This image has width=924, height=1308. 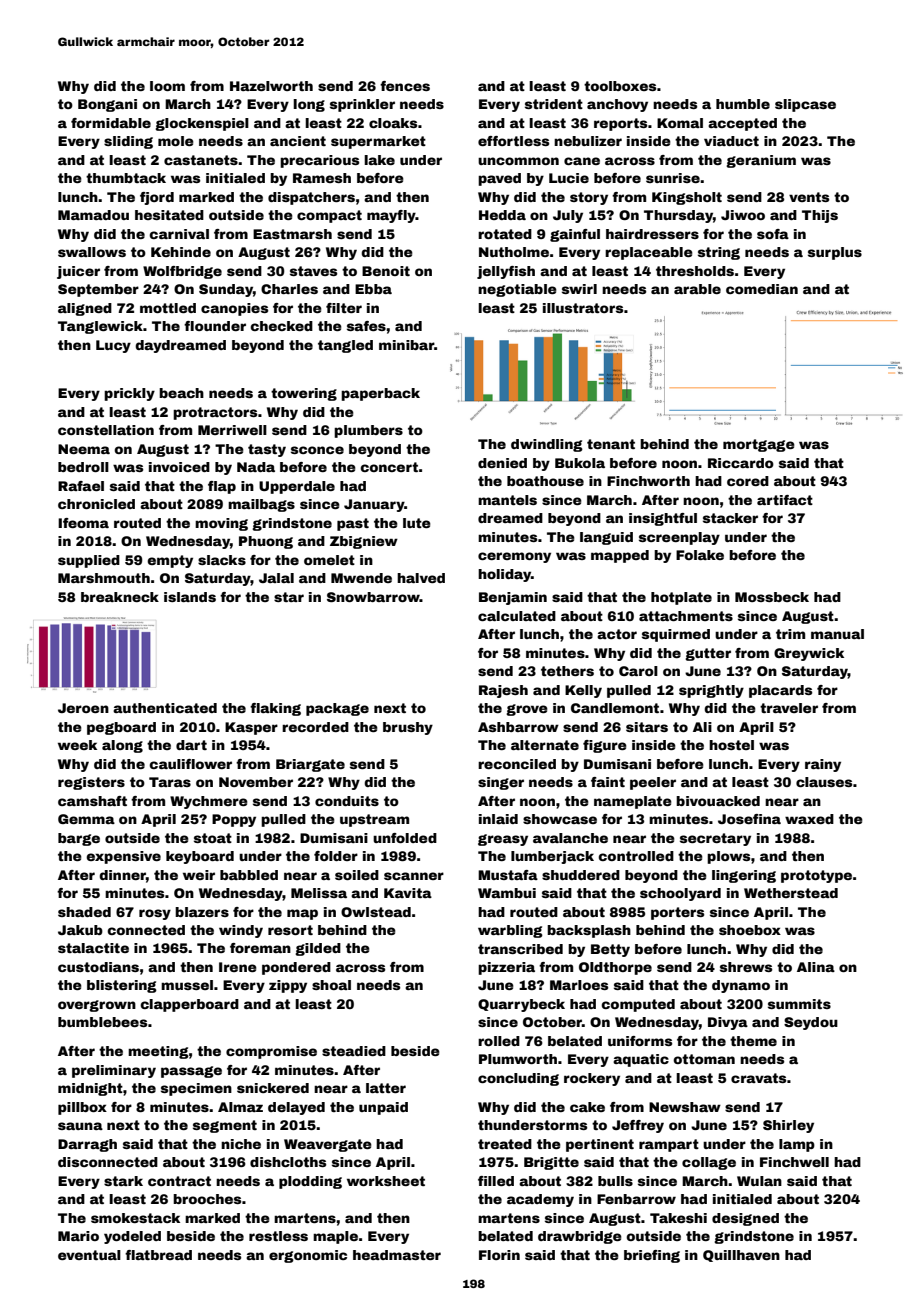 What do you see at coordinates (579, 985) in the image?
I see `Marloes` at bounding box center [579, 985].
